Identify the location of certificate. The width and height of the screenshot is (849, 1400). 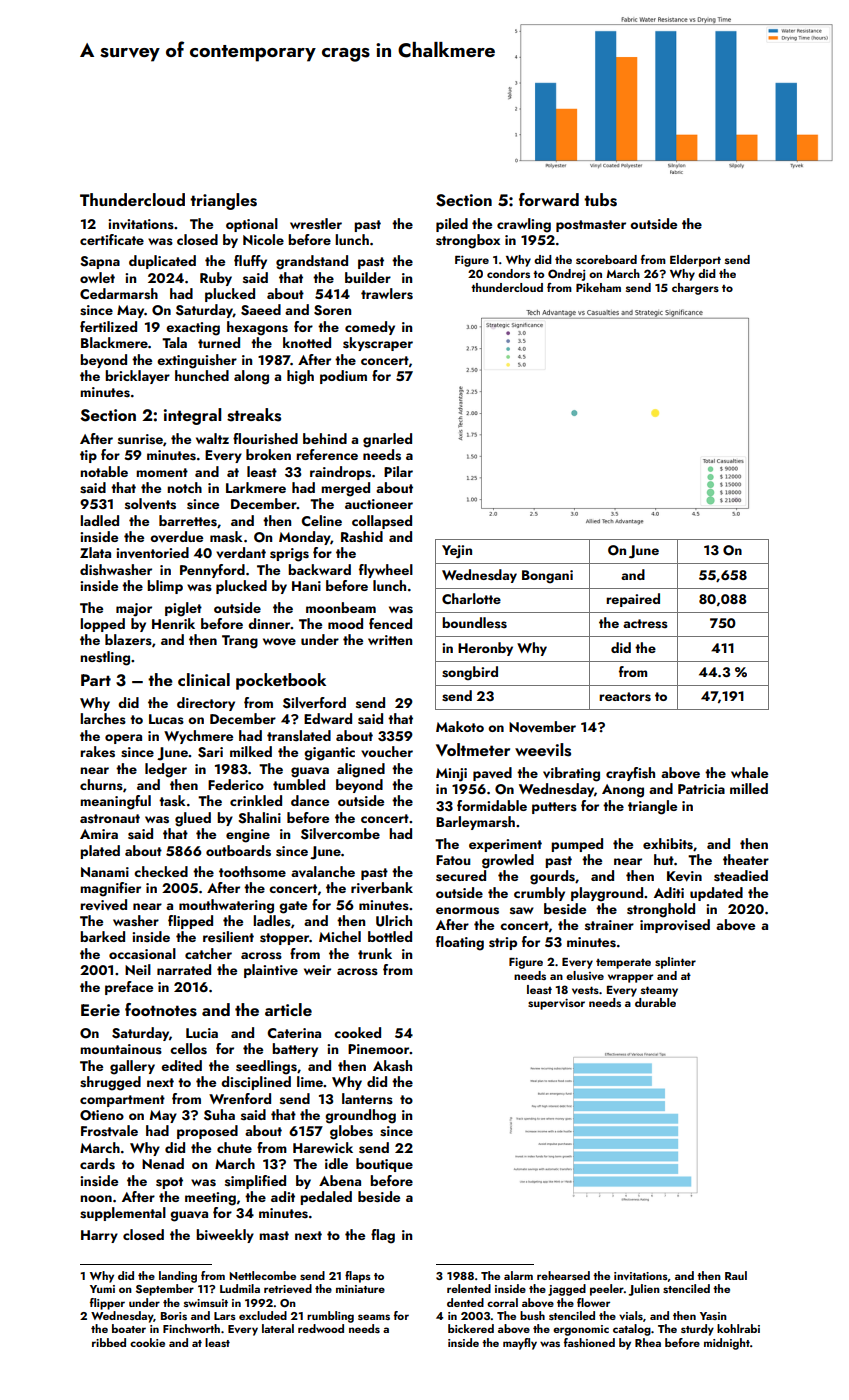
(112, 239).
